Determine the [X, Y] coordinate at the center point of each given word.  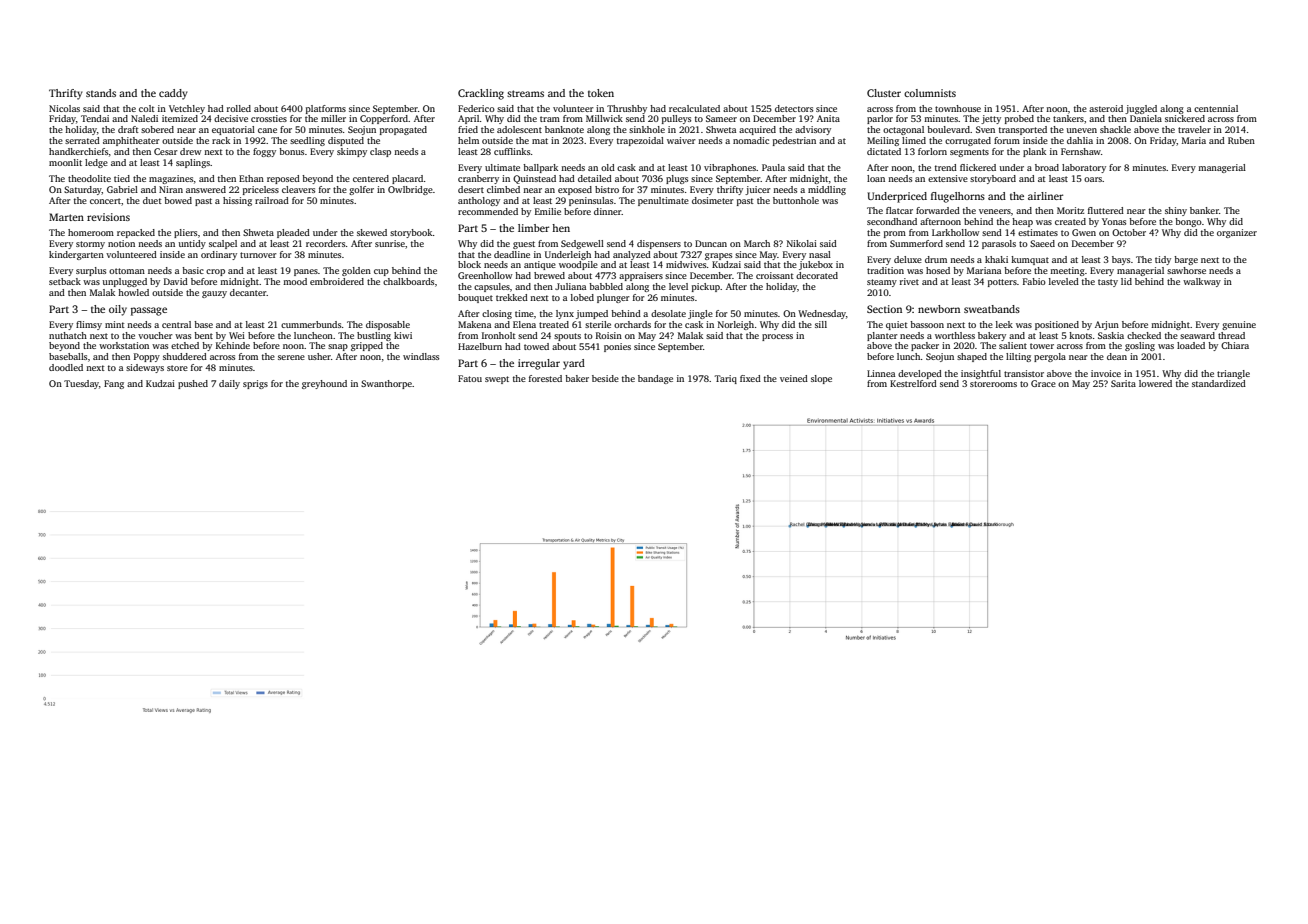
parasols [999, 244]
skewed [372, 232]
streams [525, 93]
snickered [1185, 118]
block [469, 264]
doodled [66, 367]
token [601, 93]
